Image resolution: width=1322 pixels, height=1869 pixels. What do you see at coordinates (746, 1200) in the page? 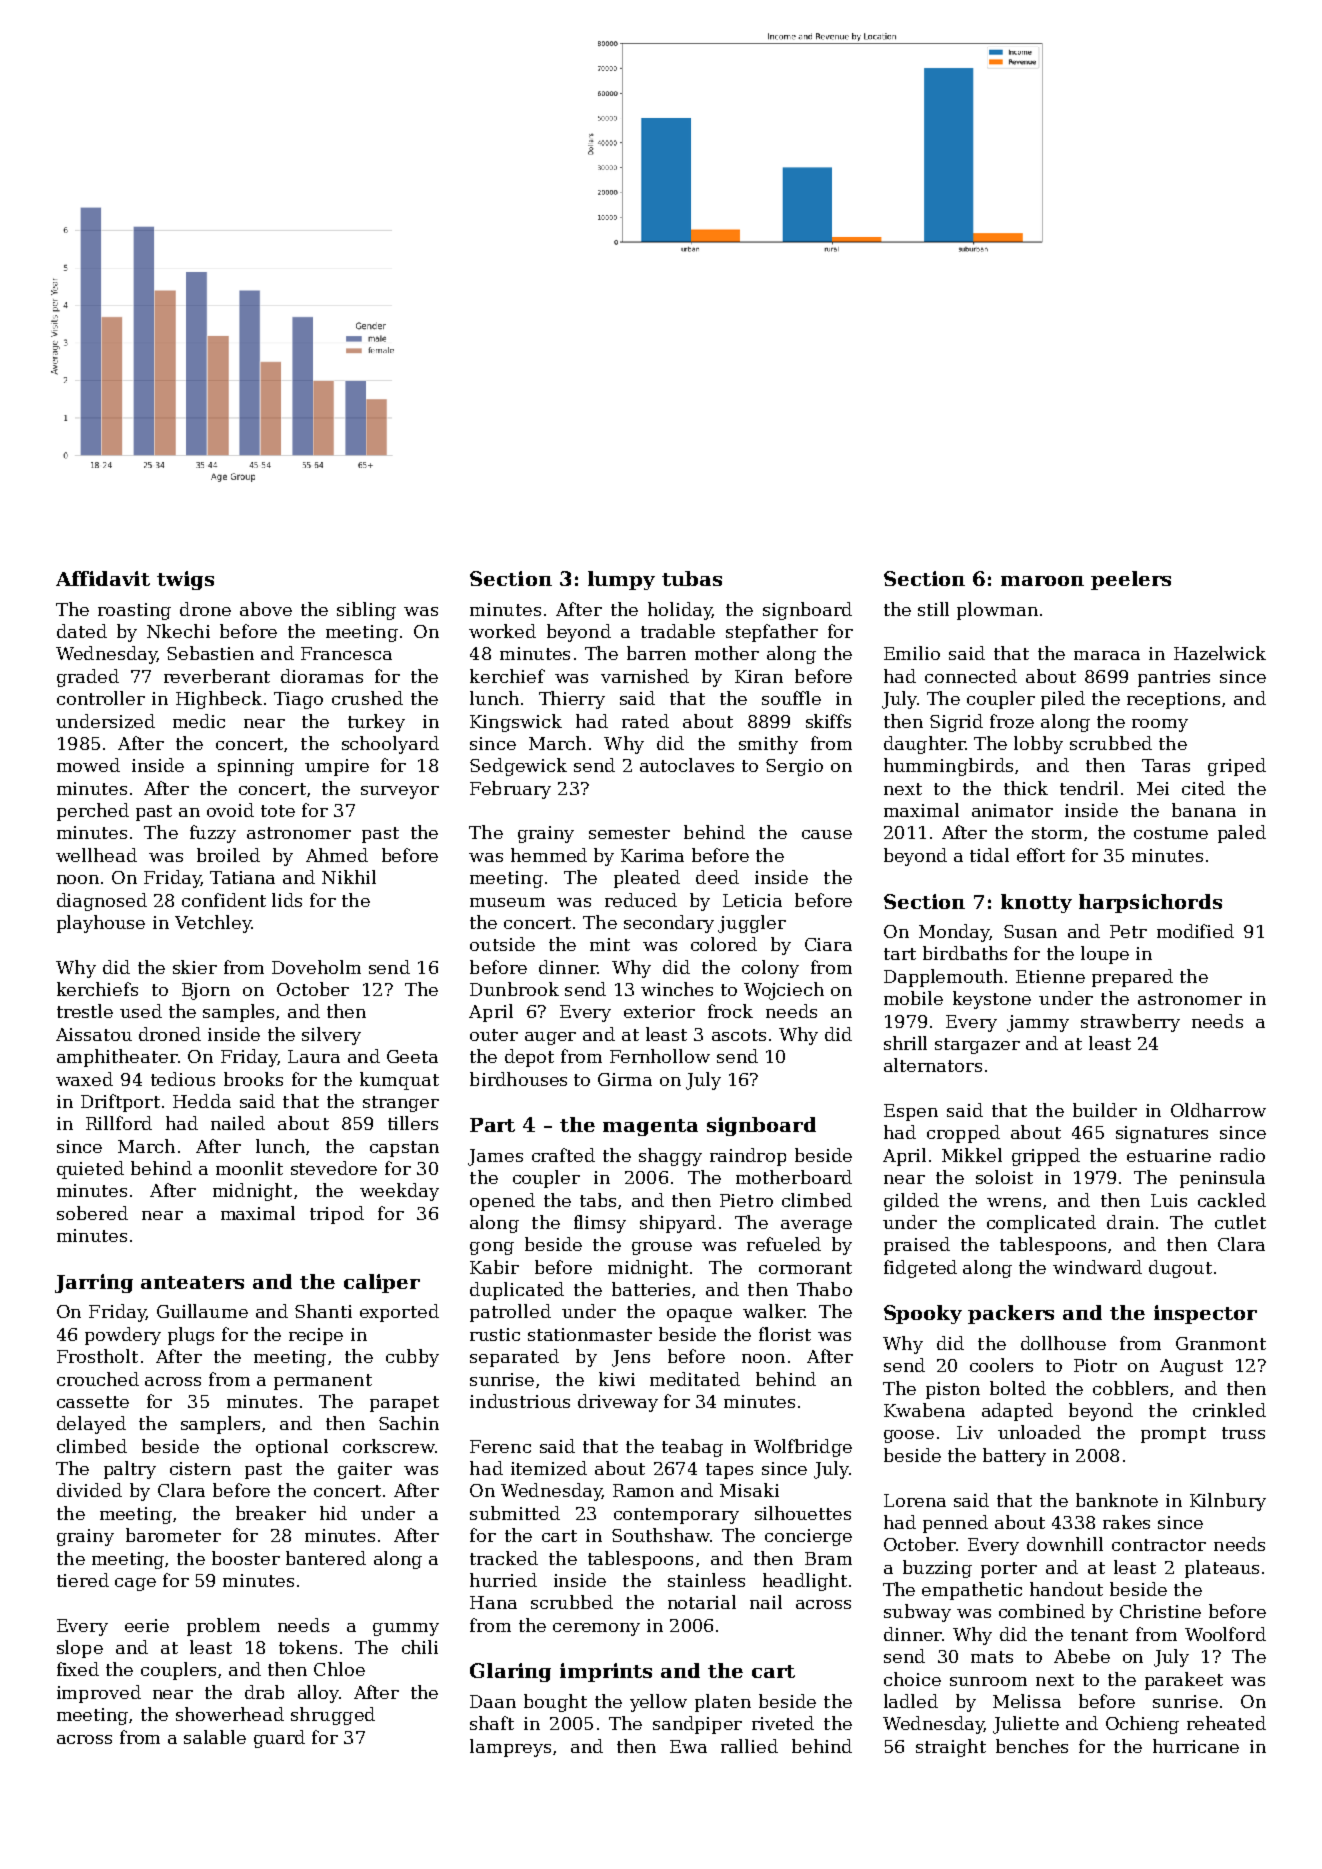
I see `Pietro` at bounding box center [746, 1200].
